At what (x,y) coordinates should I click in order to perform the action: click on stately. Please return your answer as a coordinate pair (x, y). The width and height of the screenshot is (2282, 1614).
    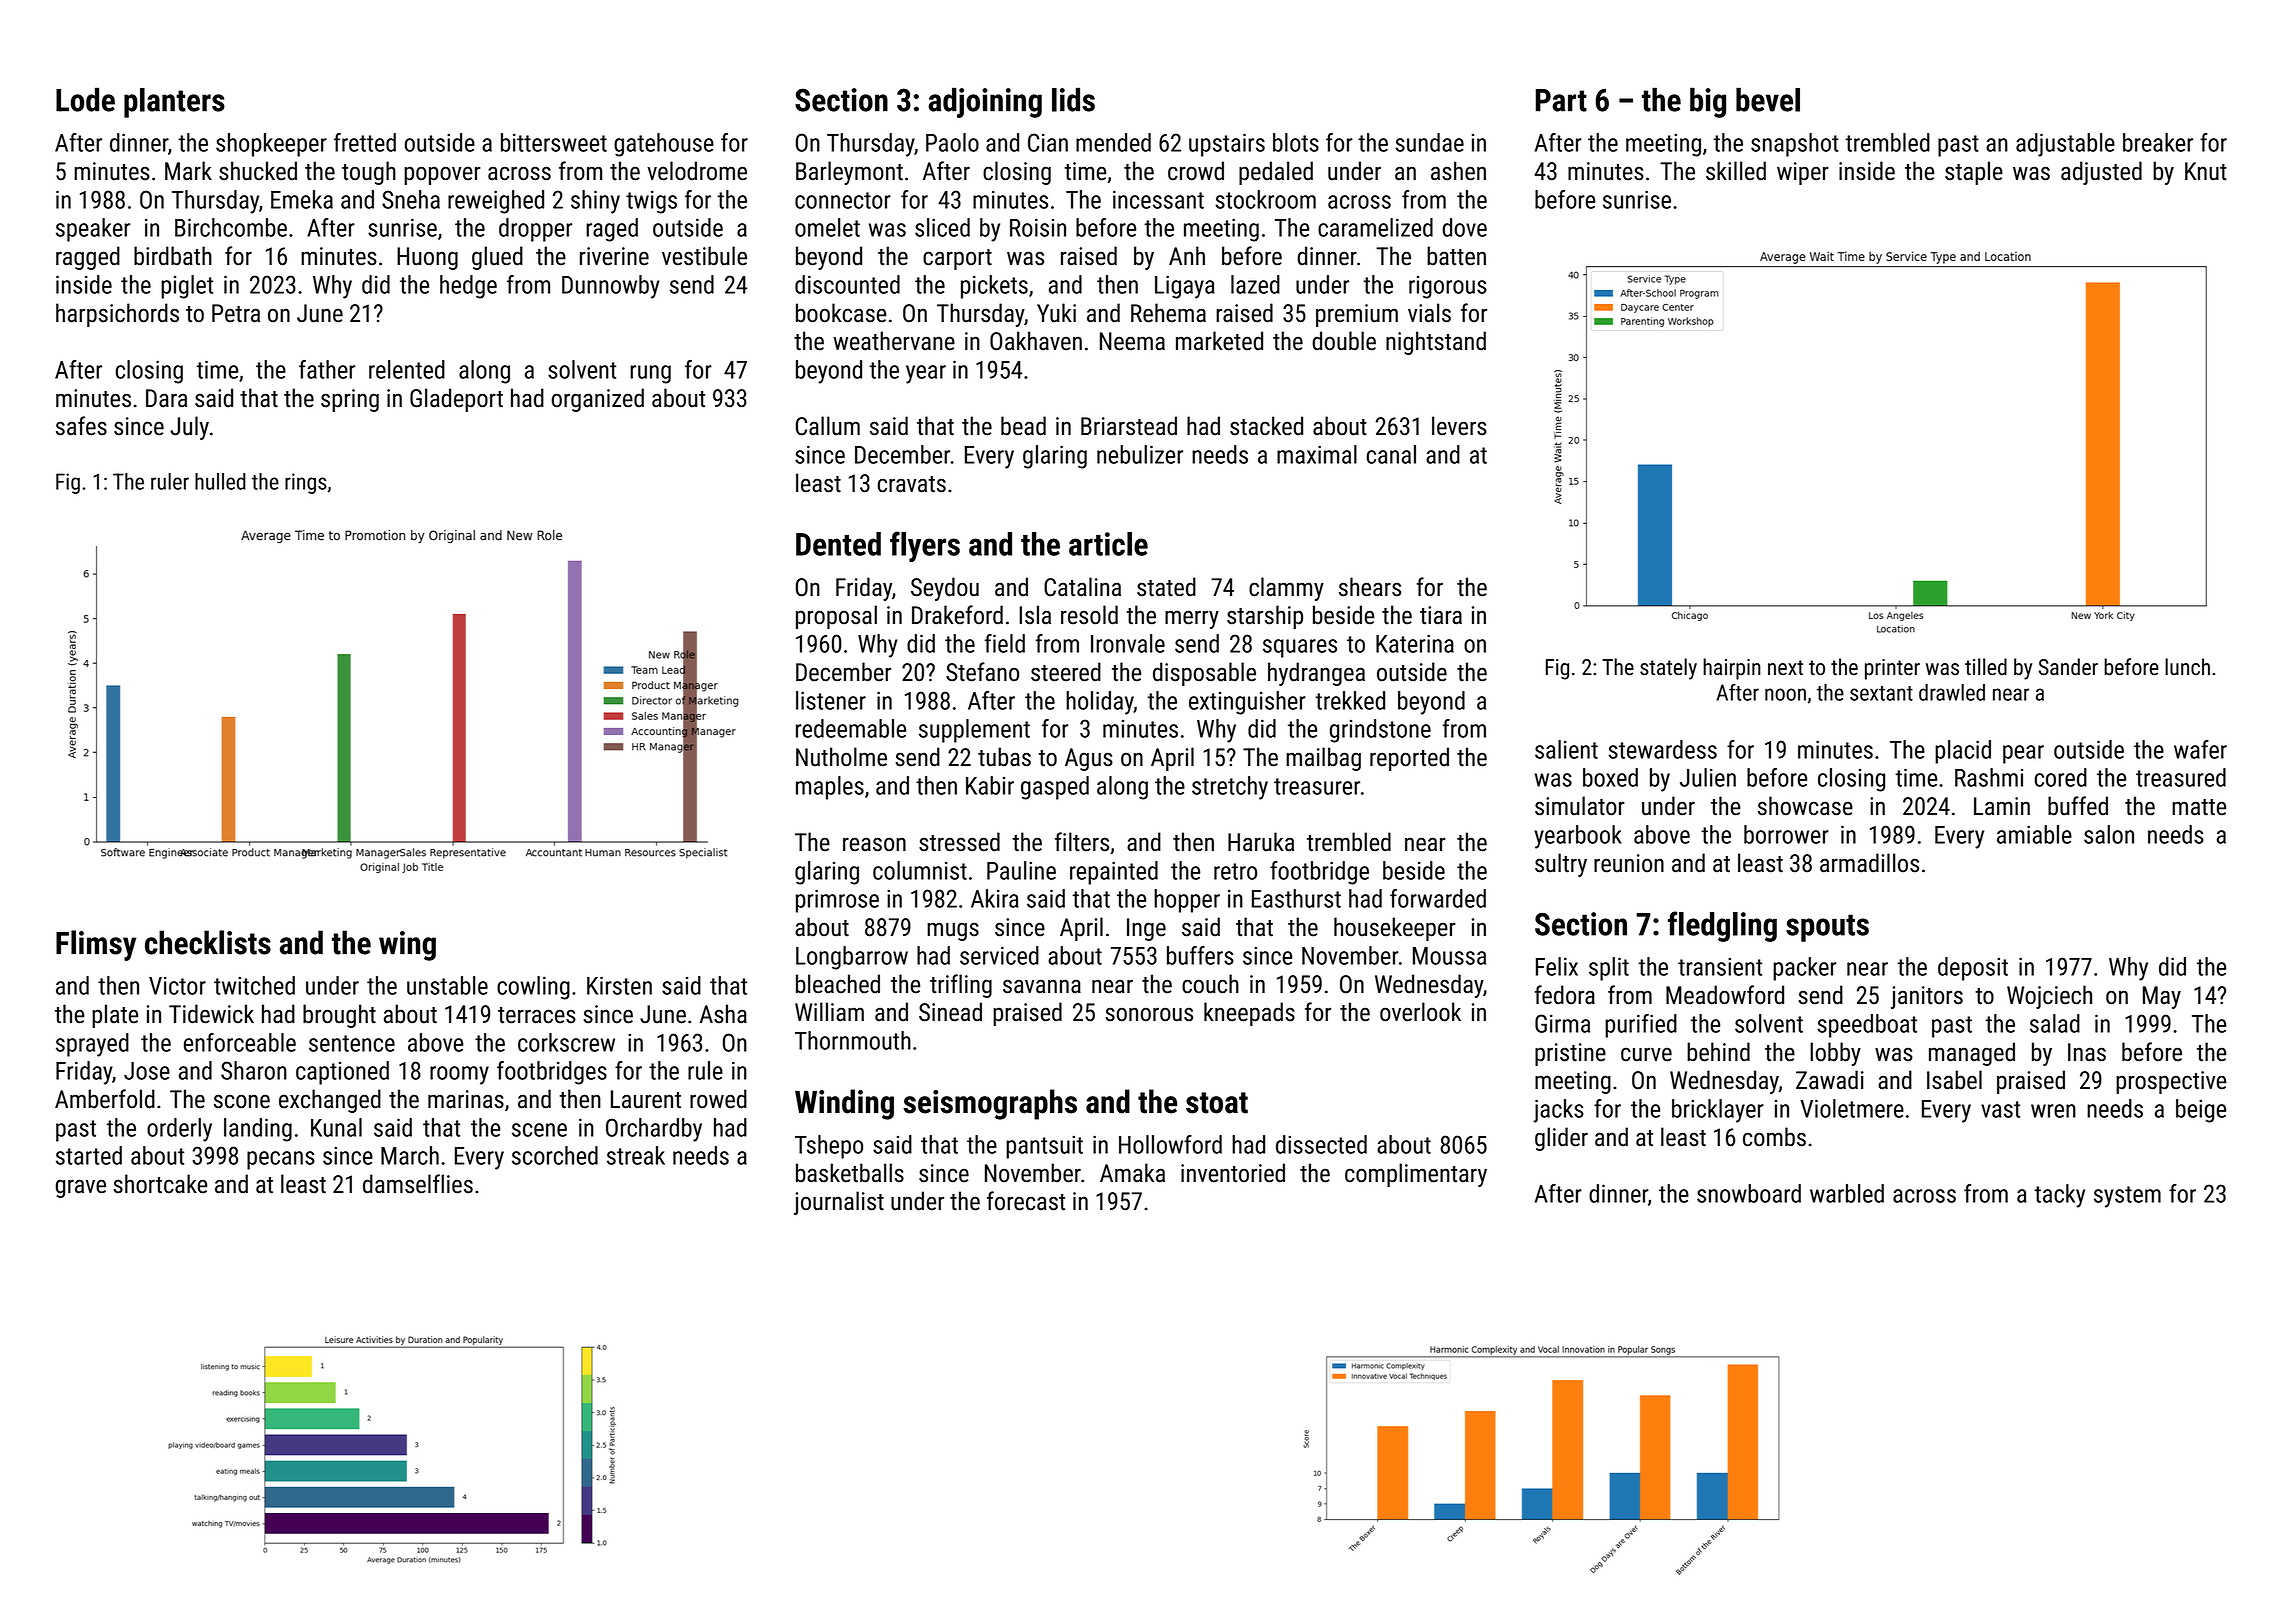
    Looking at the image, I should click on (1668, 669).
